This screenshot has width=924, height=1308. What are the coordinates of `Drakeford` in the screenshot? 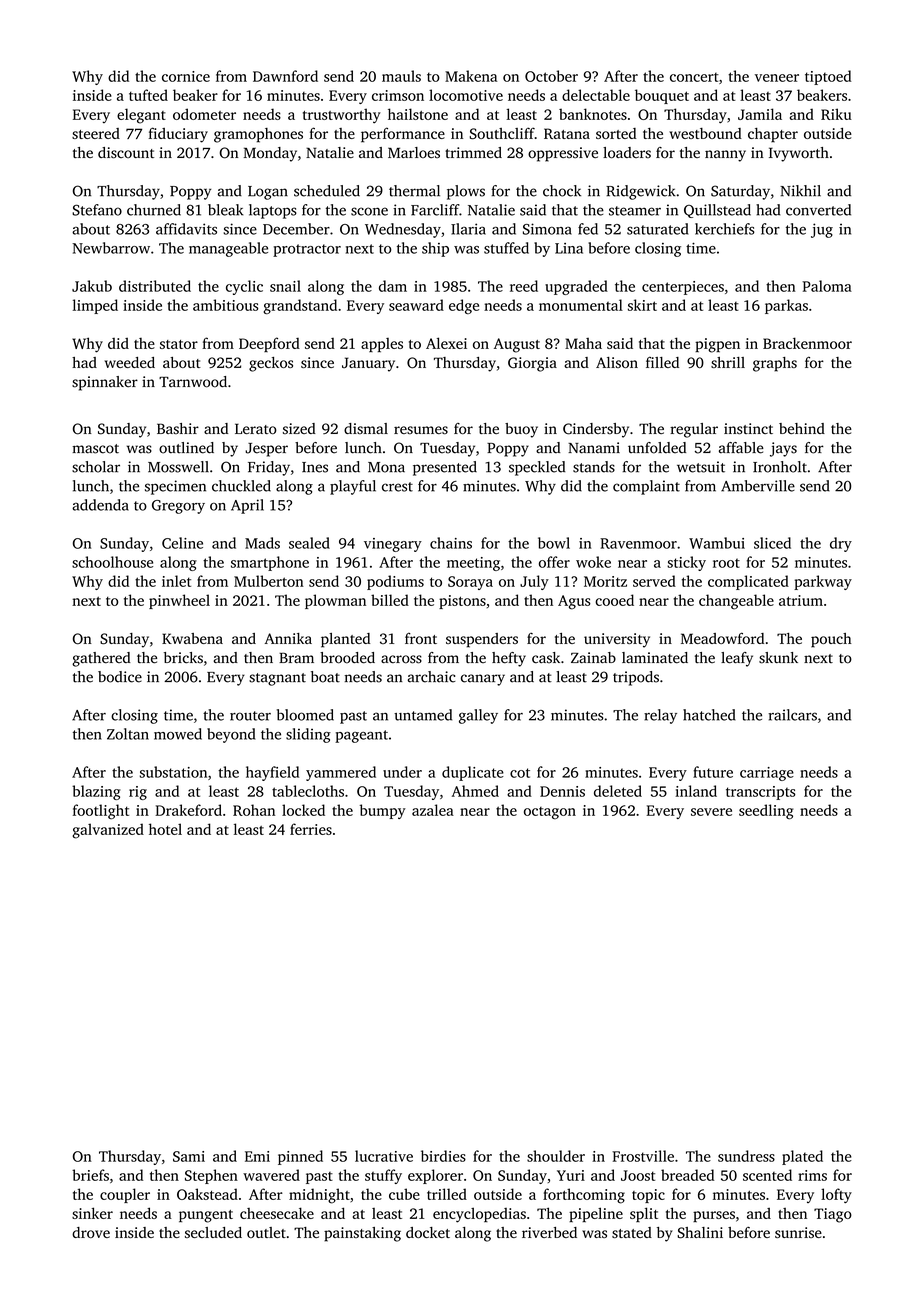 It's located at (188, 810).
